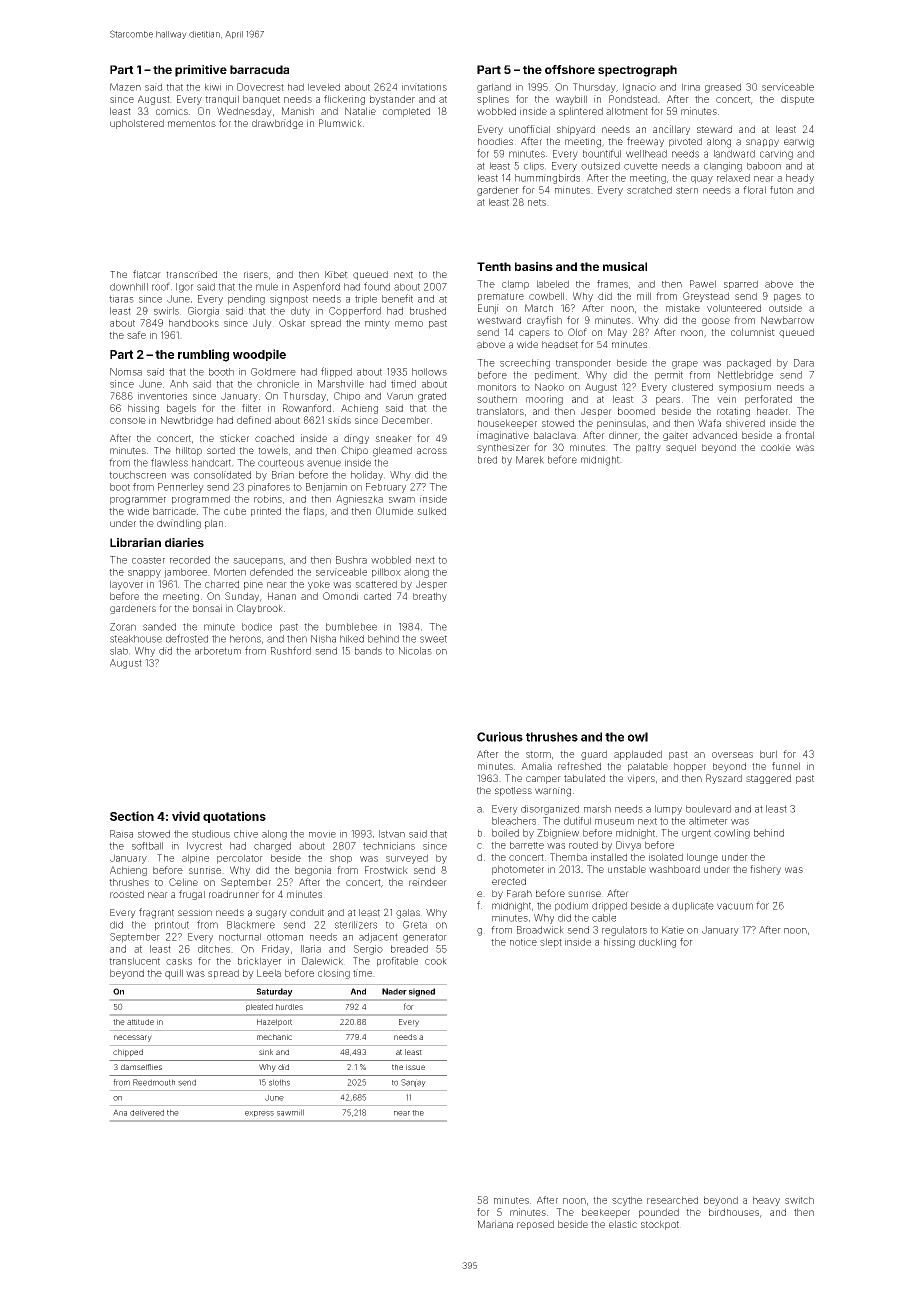  Describe the element at coordinates (259, 69) in the image. I see `barracuda` at that location.
